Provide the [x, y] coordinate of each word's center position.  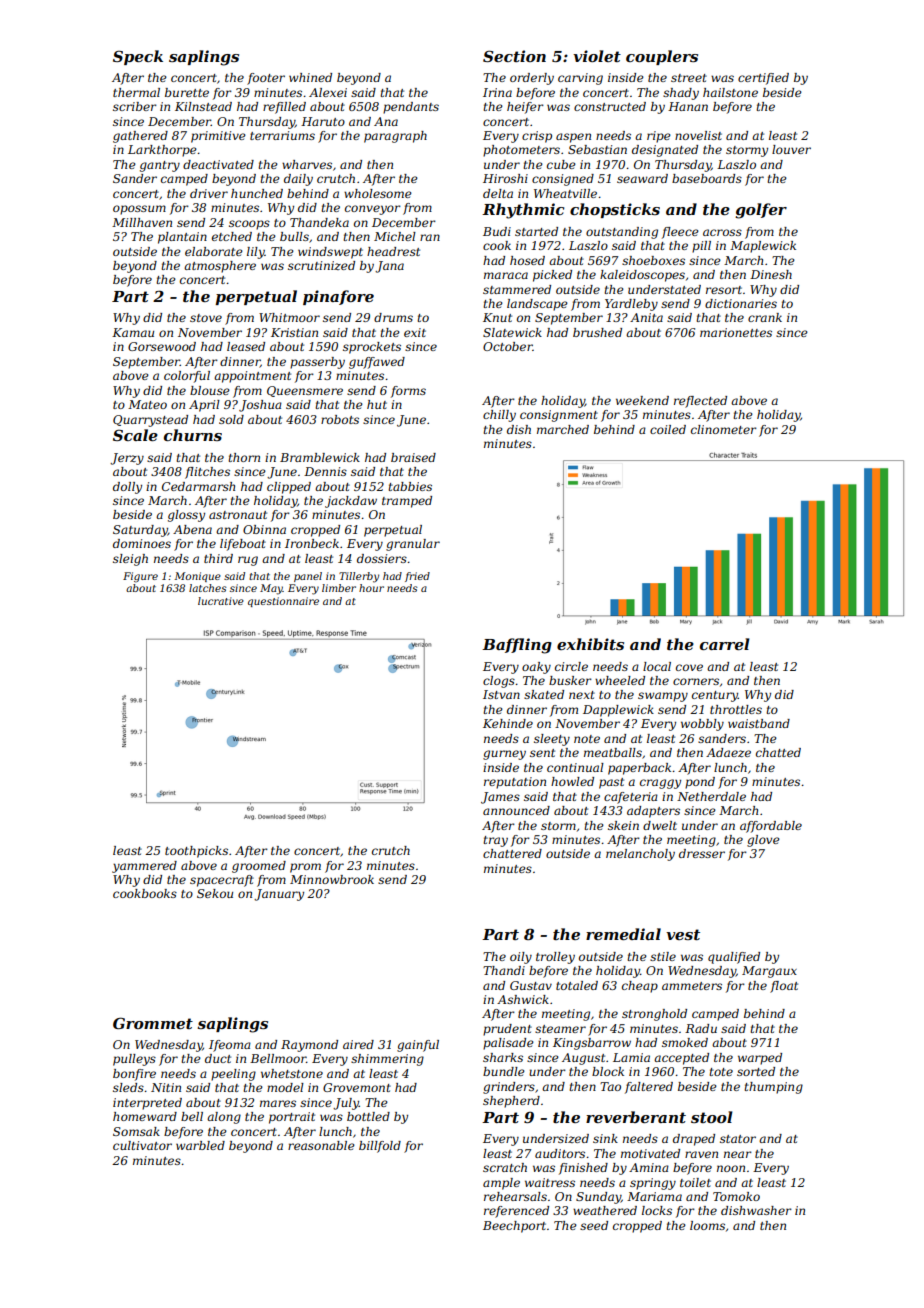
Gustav [531, 985]
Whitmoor [289, 317]
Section [514, 56]
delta [498, 193]
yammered [144, 867]
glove [763, 841]
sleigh [130, 560]
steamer [560, 1029]
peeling [233, 1075]
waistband [759, 723]
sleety [552, 740]
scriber [135, 106]
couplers [662, 57]
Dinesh [771, 274]
